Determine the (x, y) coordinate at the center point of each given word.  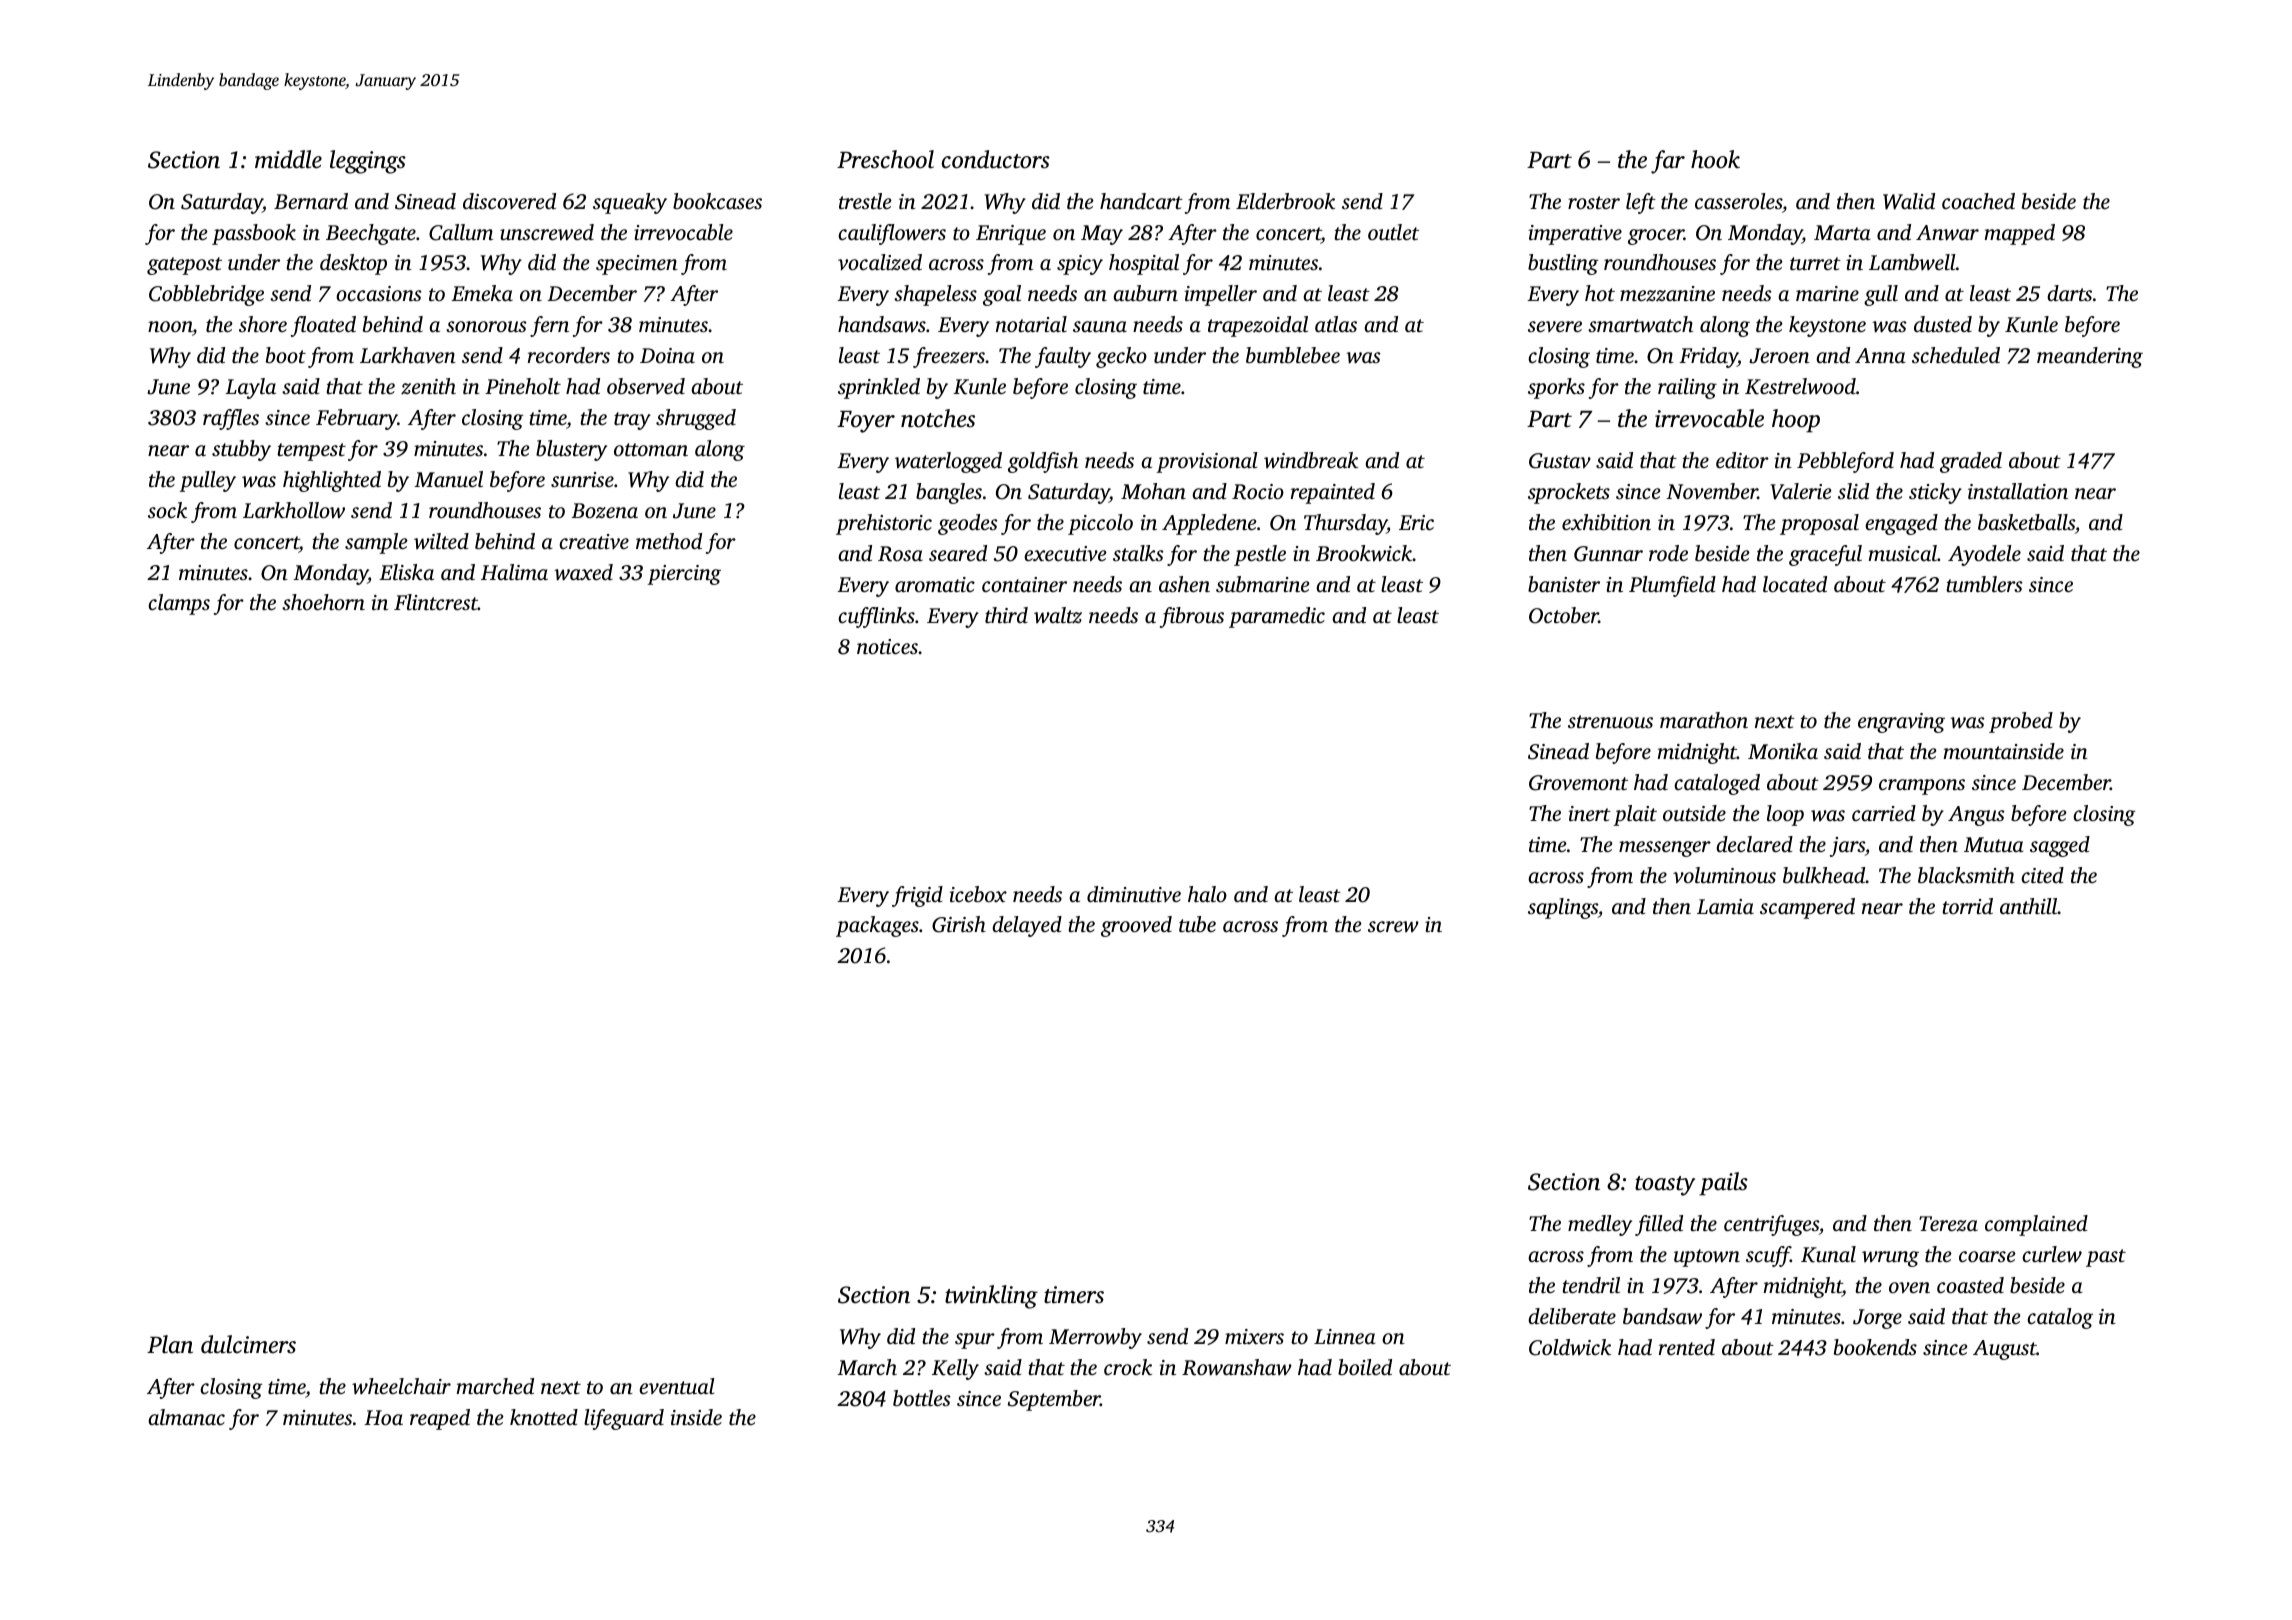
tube (1197, 924)
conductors (996, 159)
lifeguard (624, 1419)
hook (1715, 159)
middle (288, 159)
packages (877, 926)
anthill (2029, 906)
